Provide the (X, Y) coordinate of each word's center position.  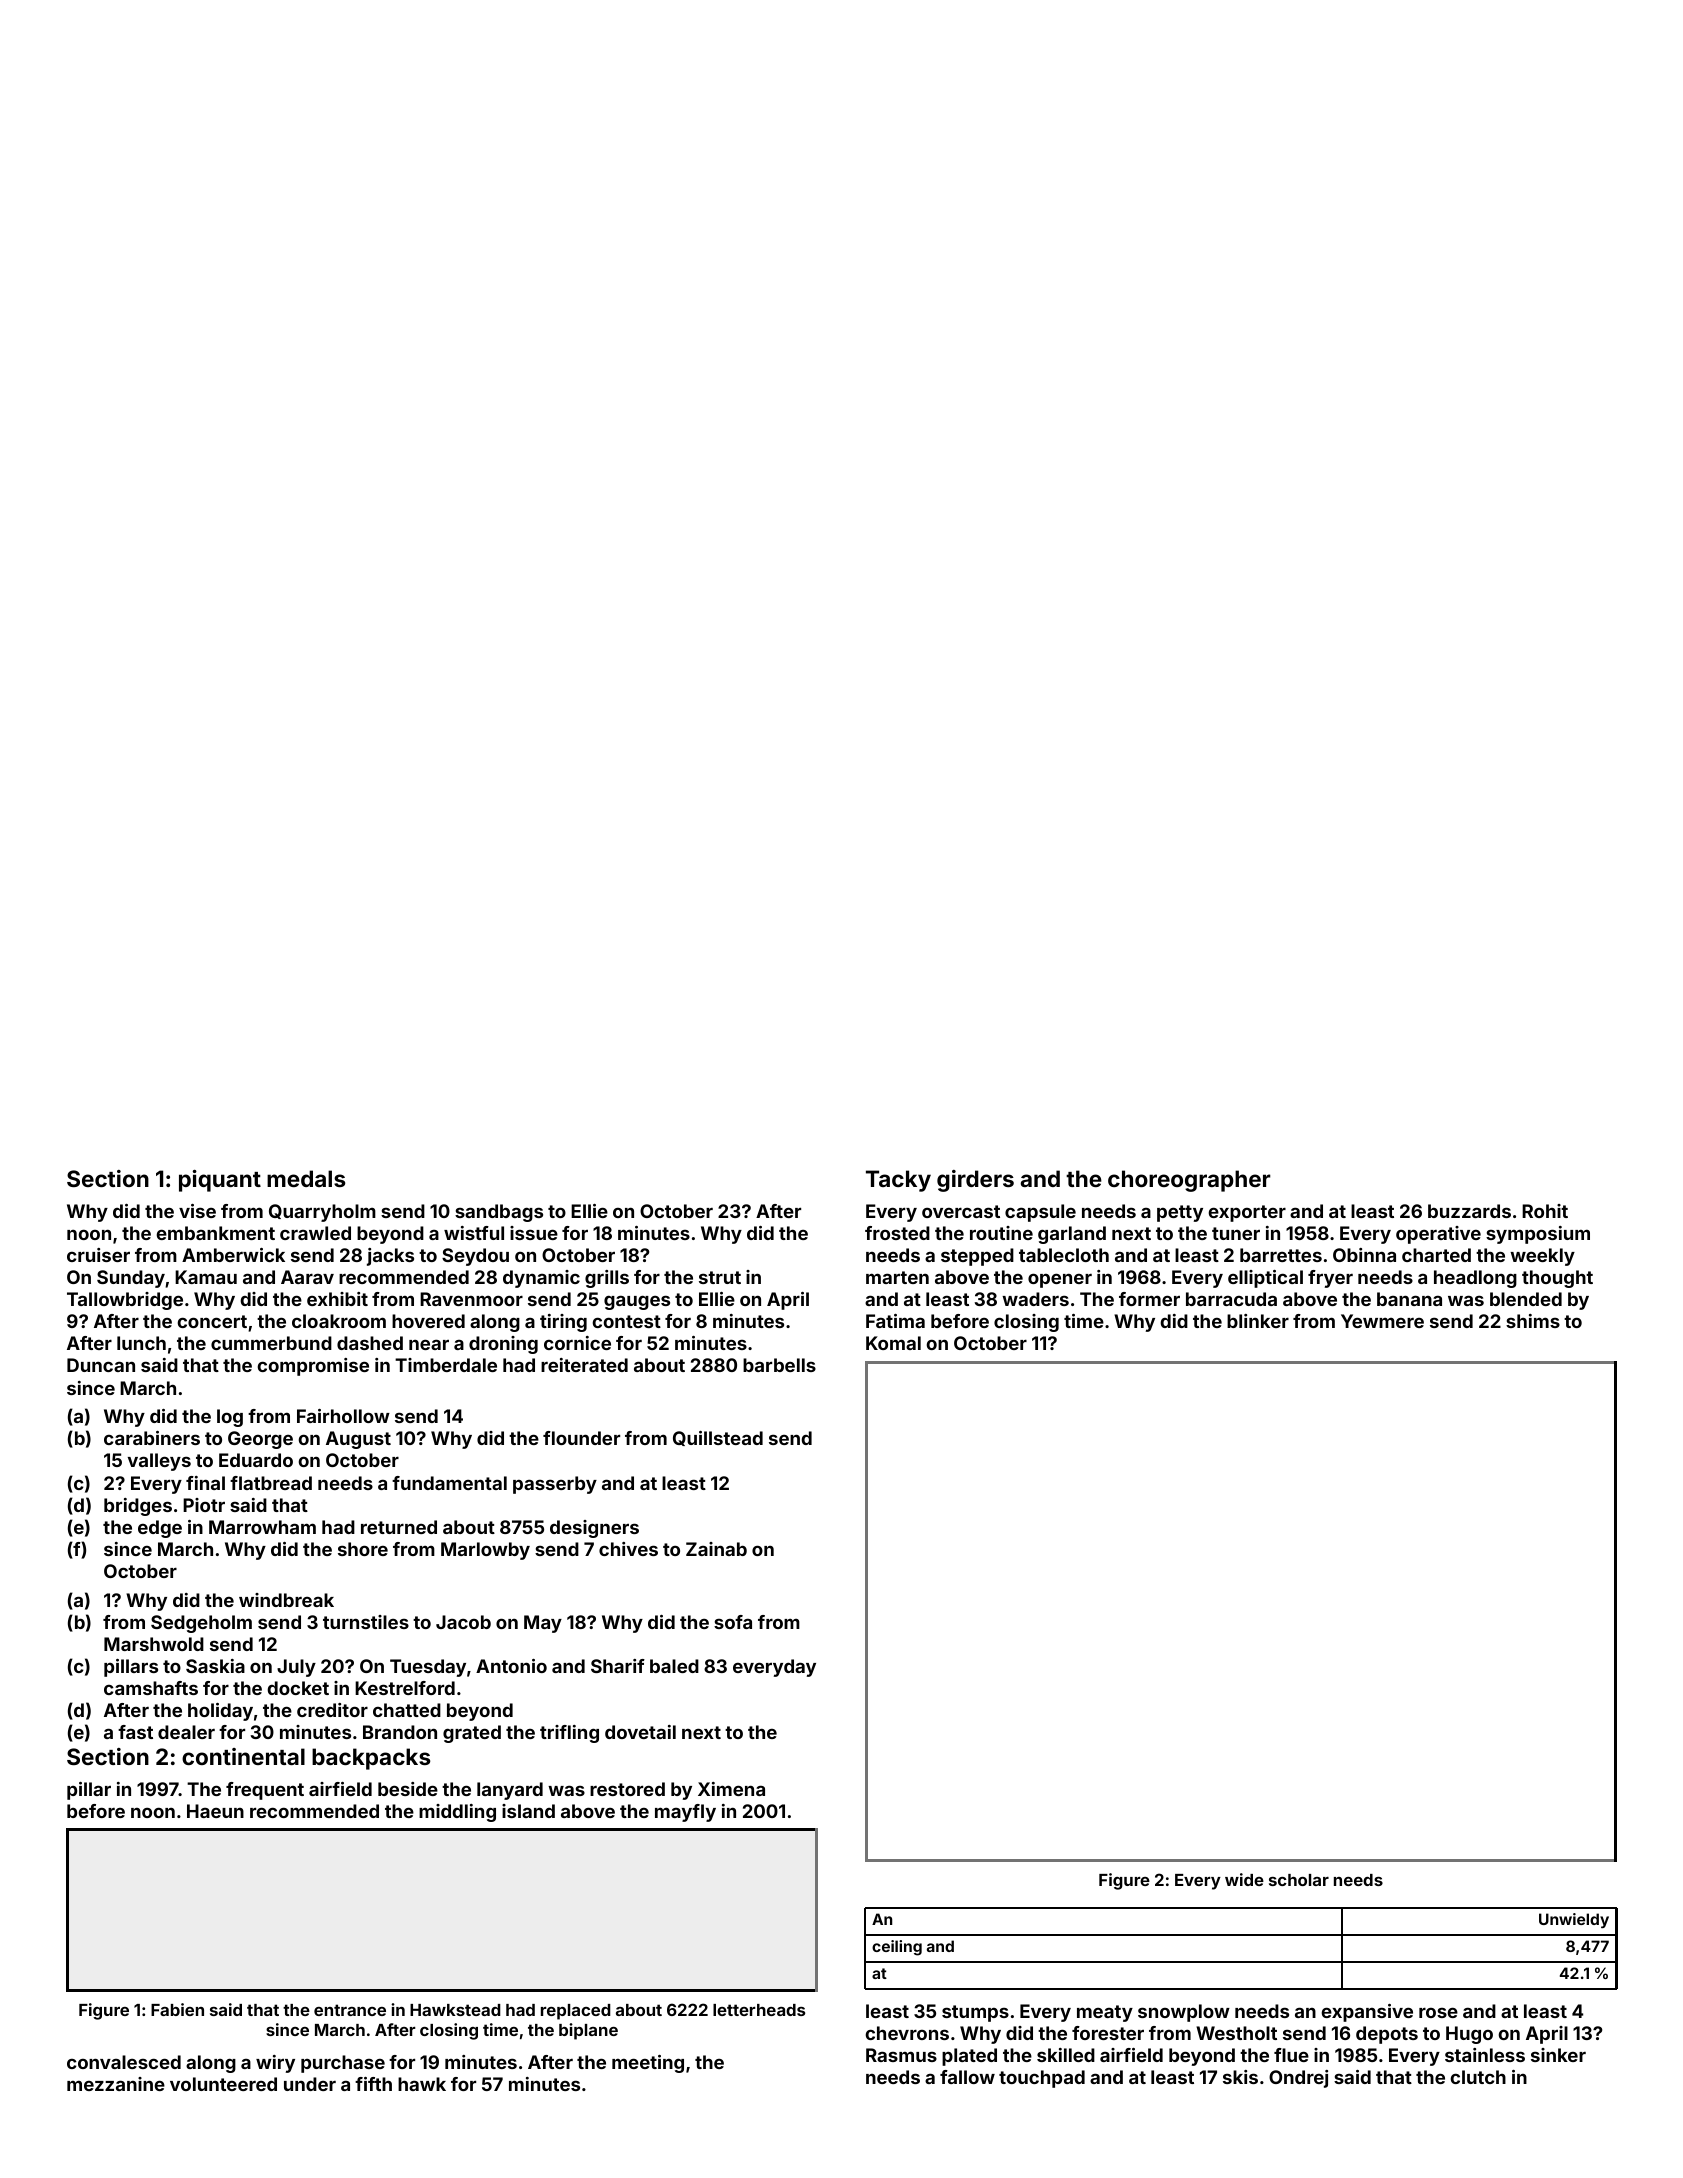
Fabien (177, 2009)
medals (306, 1178)
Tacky (898, 1181)
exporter (1247, 1213)
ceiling (897, 1948)
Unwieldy (1574, 1920)
